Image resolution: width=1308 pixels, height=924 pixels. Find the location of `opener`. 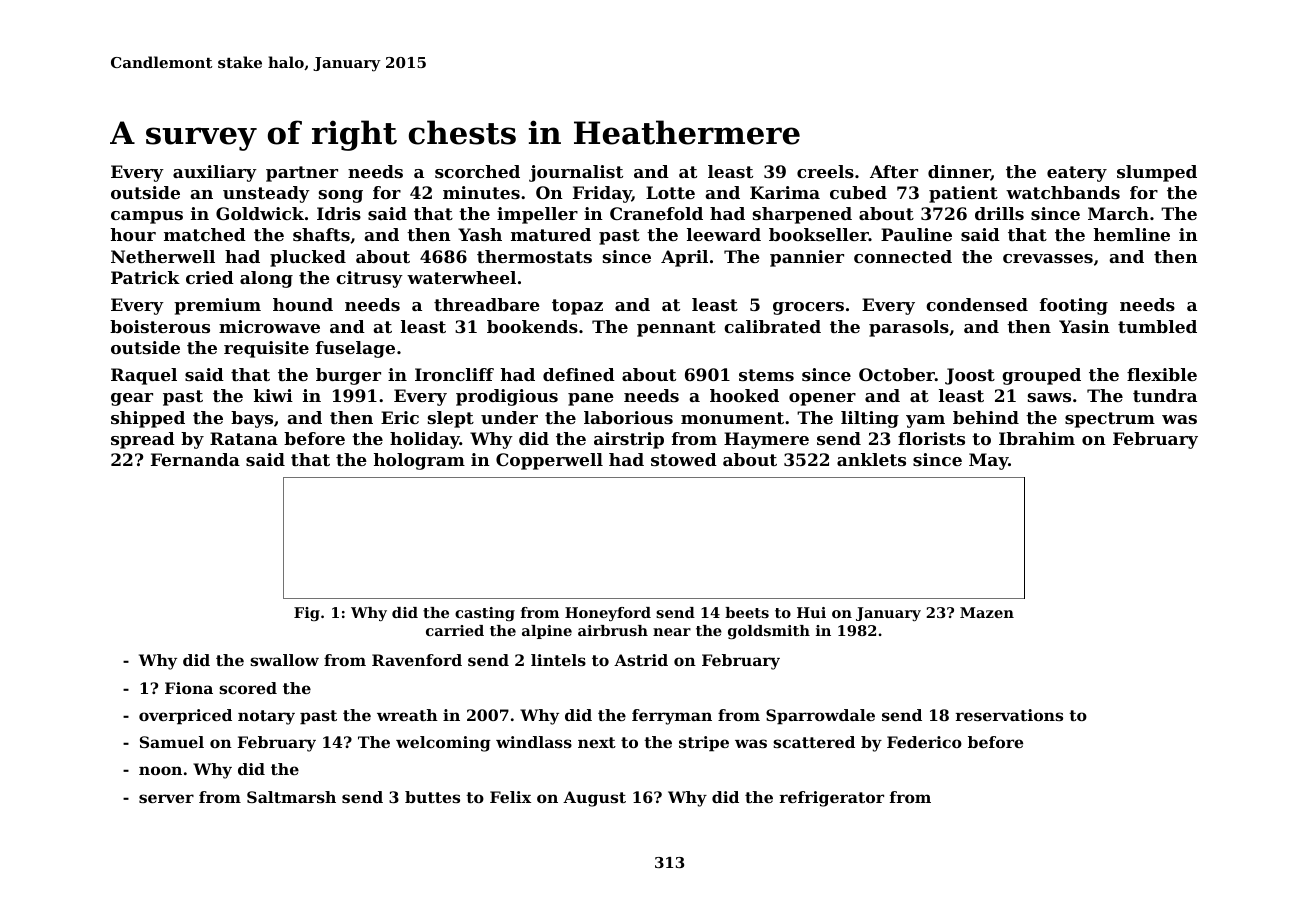

opener is located at coordinates (822, 399).
